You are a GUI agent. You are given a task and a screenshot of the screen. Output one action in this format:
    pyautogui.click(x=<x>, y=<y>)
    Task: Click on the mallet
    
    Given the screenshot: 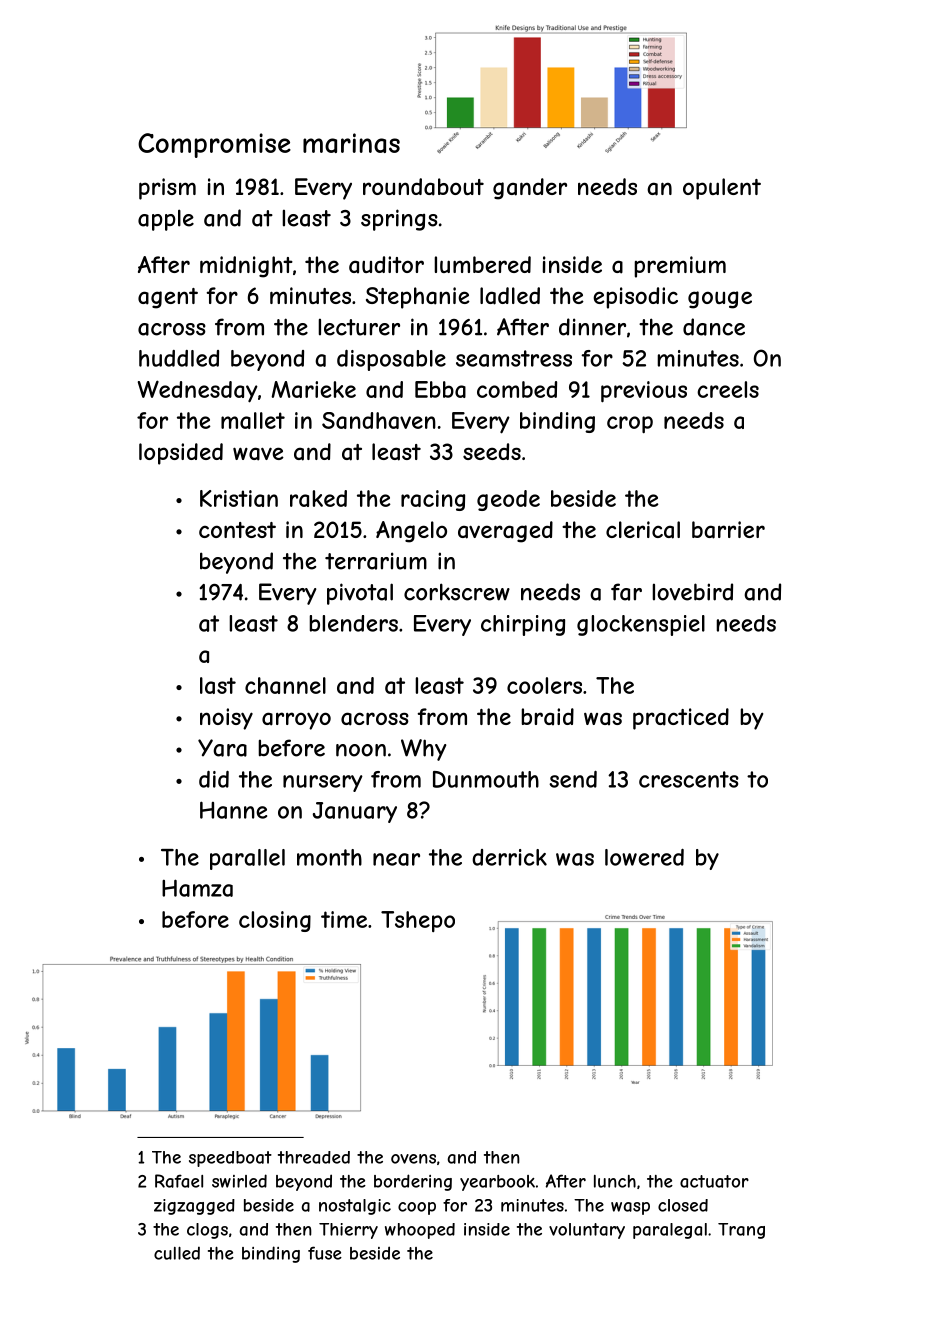 What is the action you would take?
    pyautogui.click(x=253, y=420)
